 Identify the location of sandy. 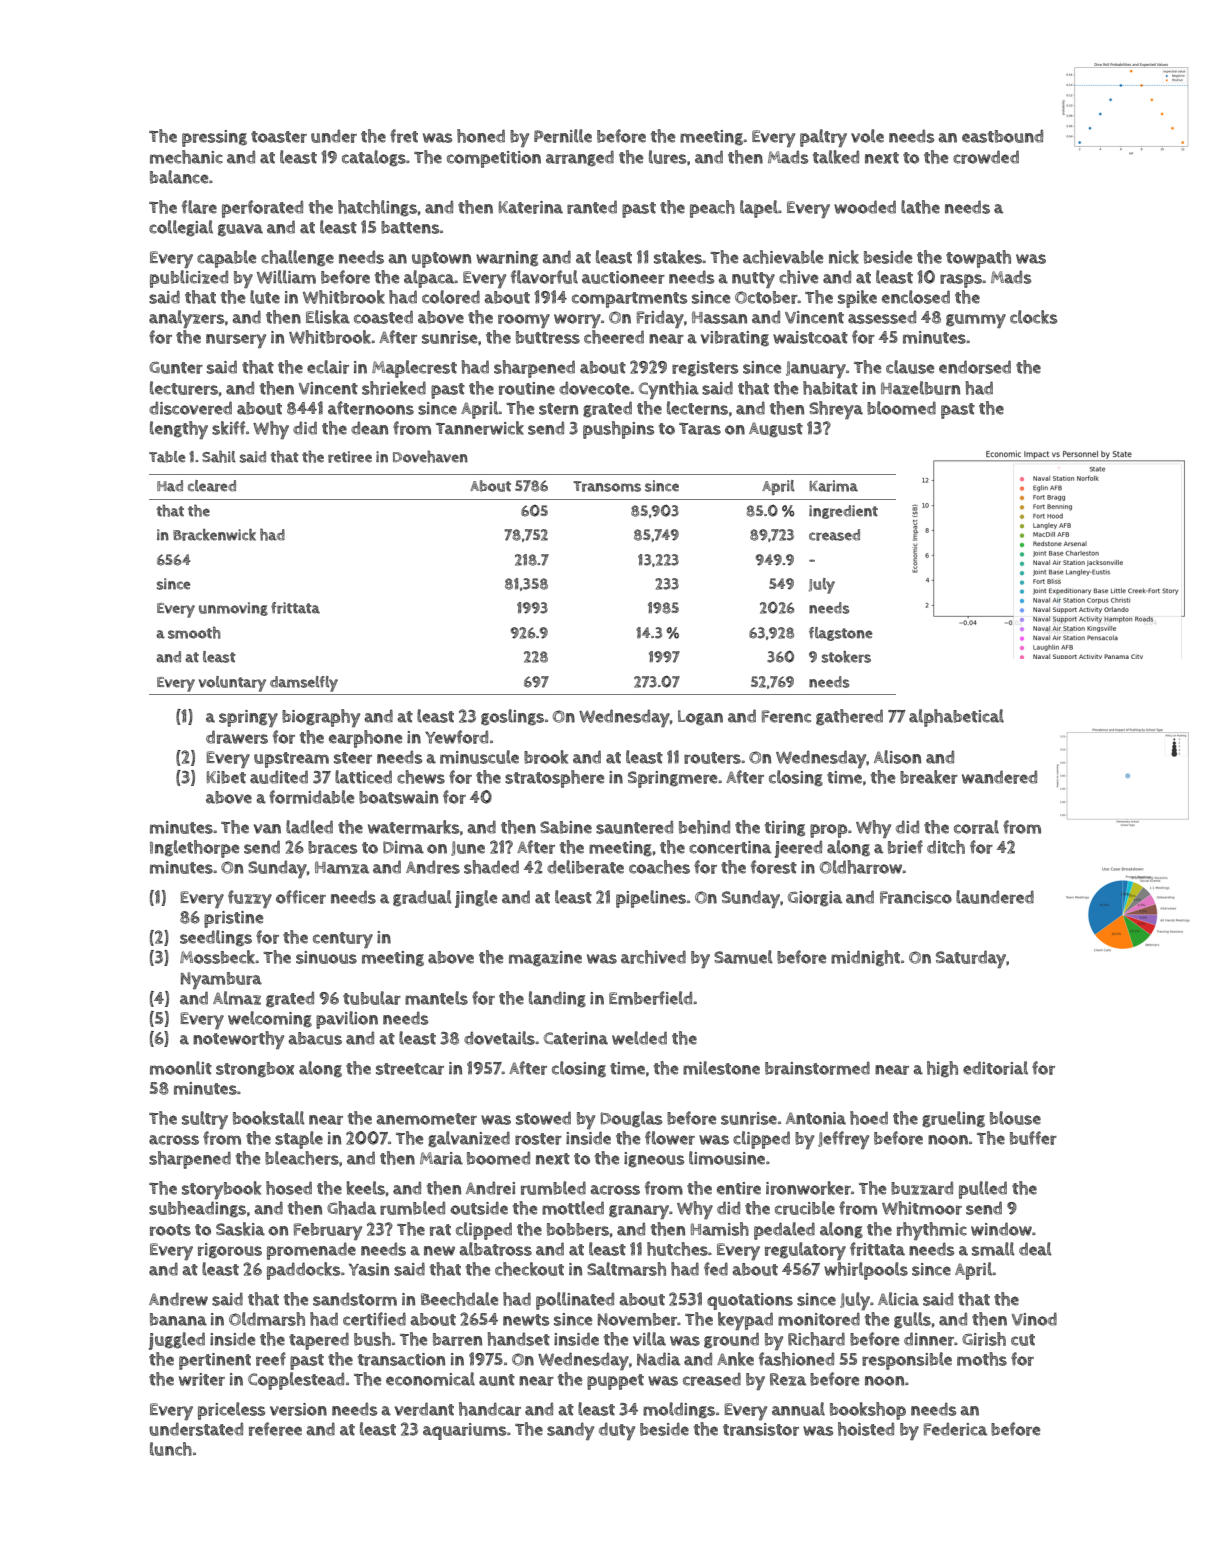
(570, 1431).
